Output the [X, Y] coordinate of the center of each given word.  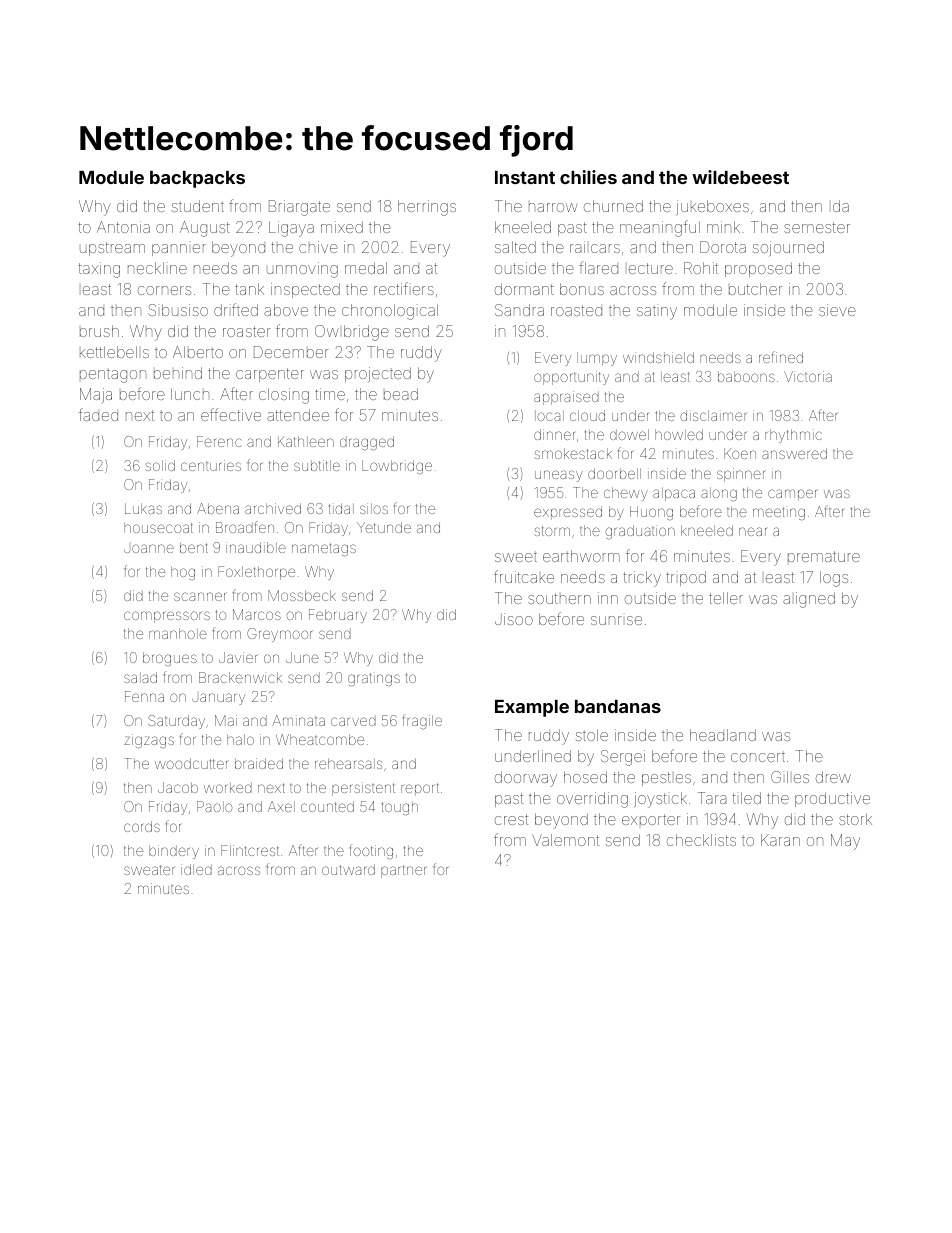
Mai [226, 720]
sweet [516, 556]
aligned [809, 600]
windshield [658, 357]
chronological [390, 312]
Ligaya [291, 229]
